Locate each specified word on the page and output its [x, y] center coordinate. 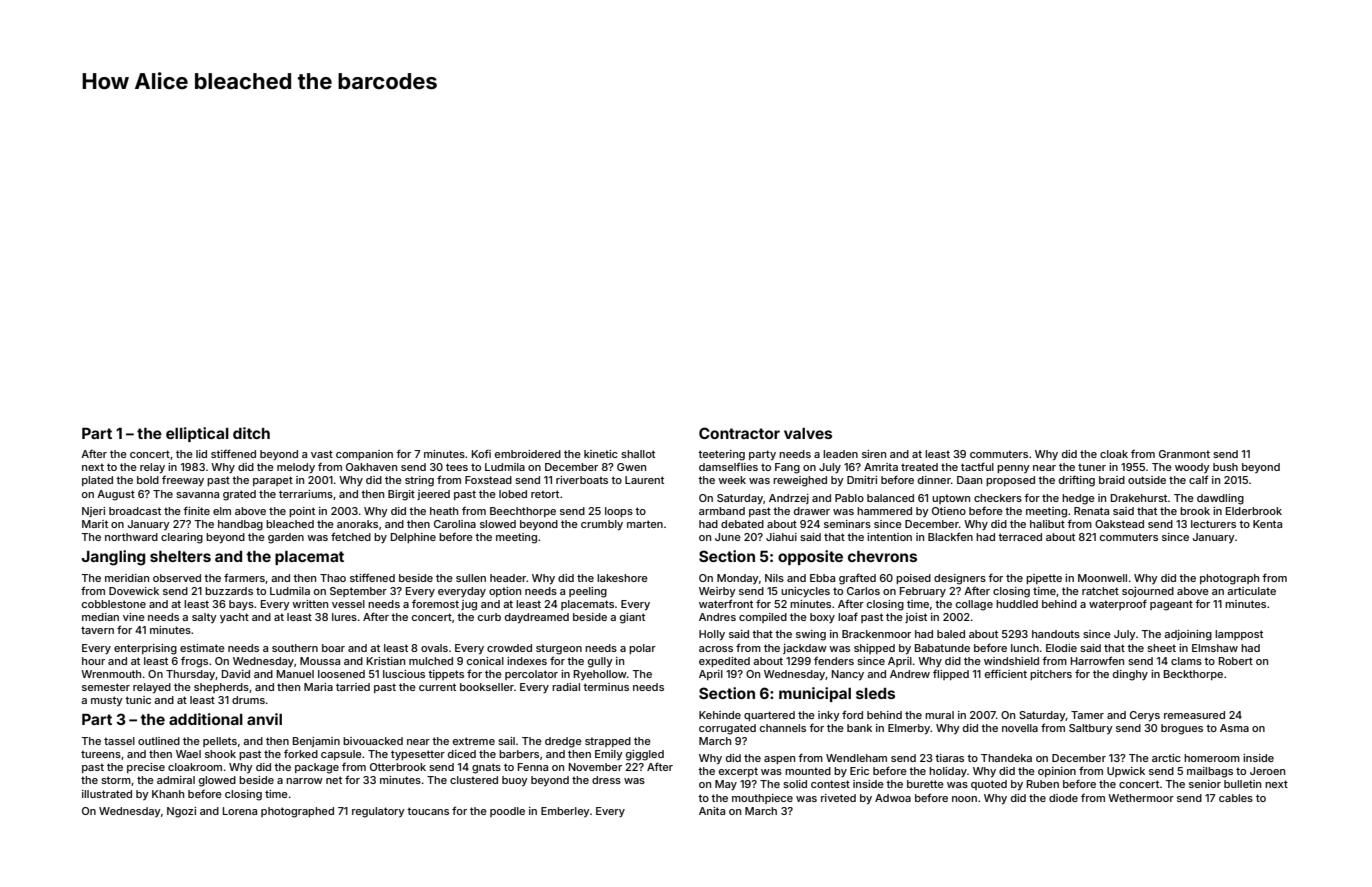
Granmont [1184, 454]
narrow [304, 781]
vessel [348, 604]
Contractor [739, 433]
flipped [951, 674]
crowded [509, 648]
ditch [251, 433]
